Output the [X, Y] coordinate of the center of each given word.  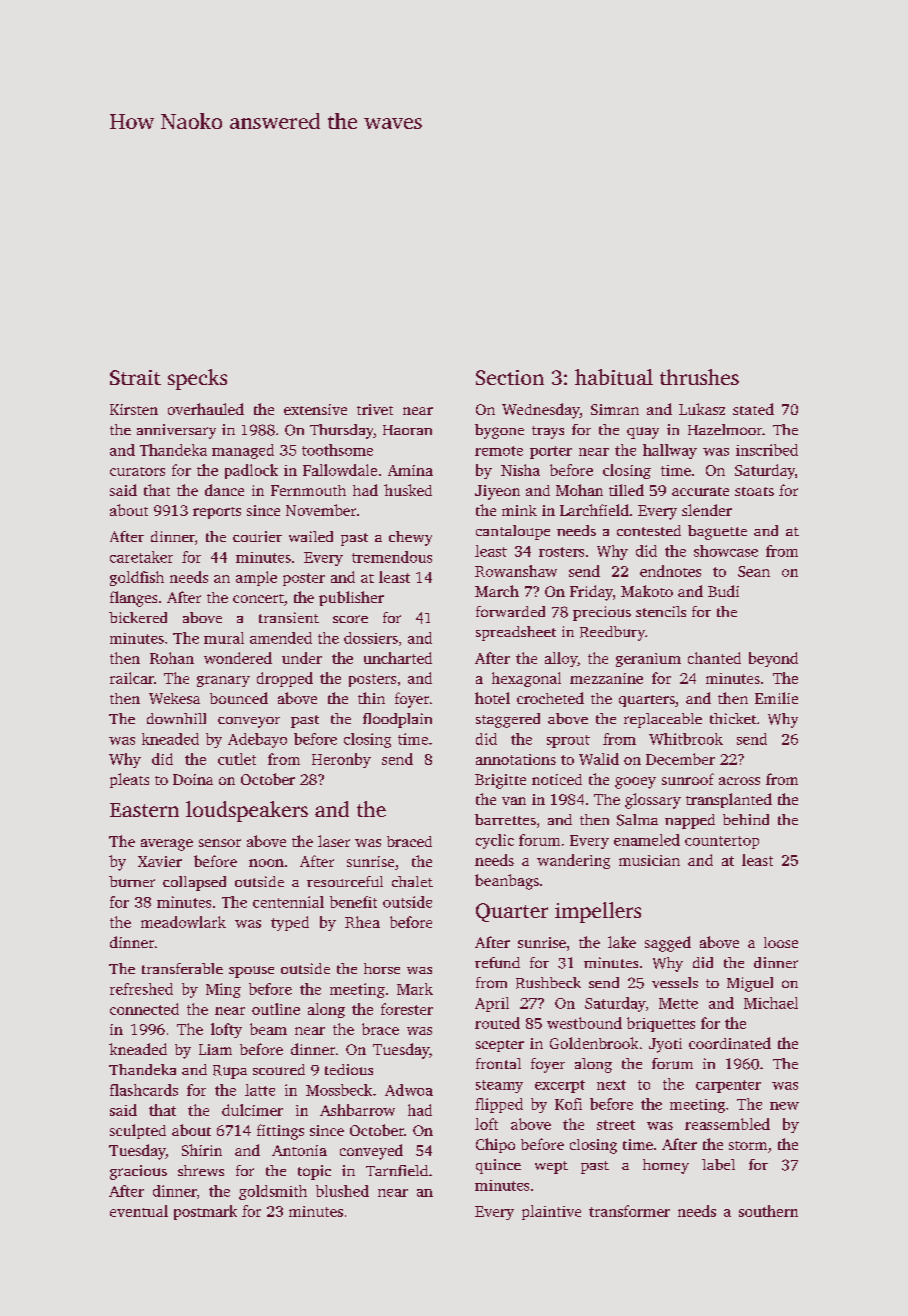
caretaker [141, 557]
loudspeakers [247, 811]
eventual [139, 1211]
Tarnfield [397, 1170]
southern [768, 1211]
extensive [315, 409]
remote [499, 451]
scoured [279, 1069]
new [784, 1106]
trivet [375, 409]
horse [382, 968]
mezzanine [606, 678]
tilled [626, 490]
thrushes [699, 377]
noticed [557, 779]
